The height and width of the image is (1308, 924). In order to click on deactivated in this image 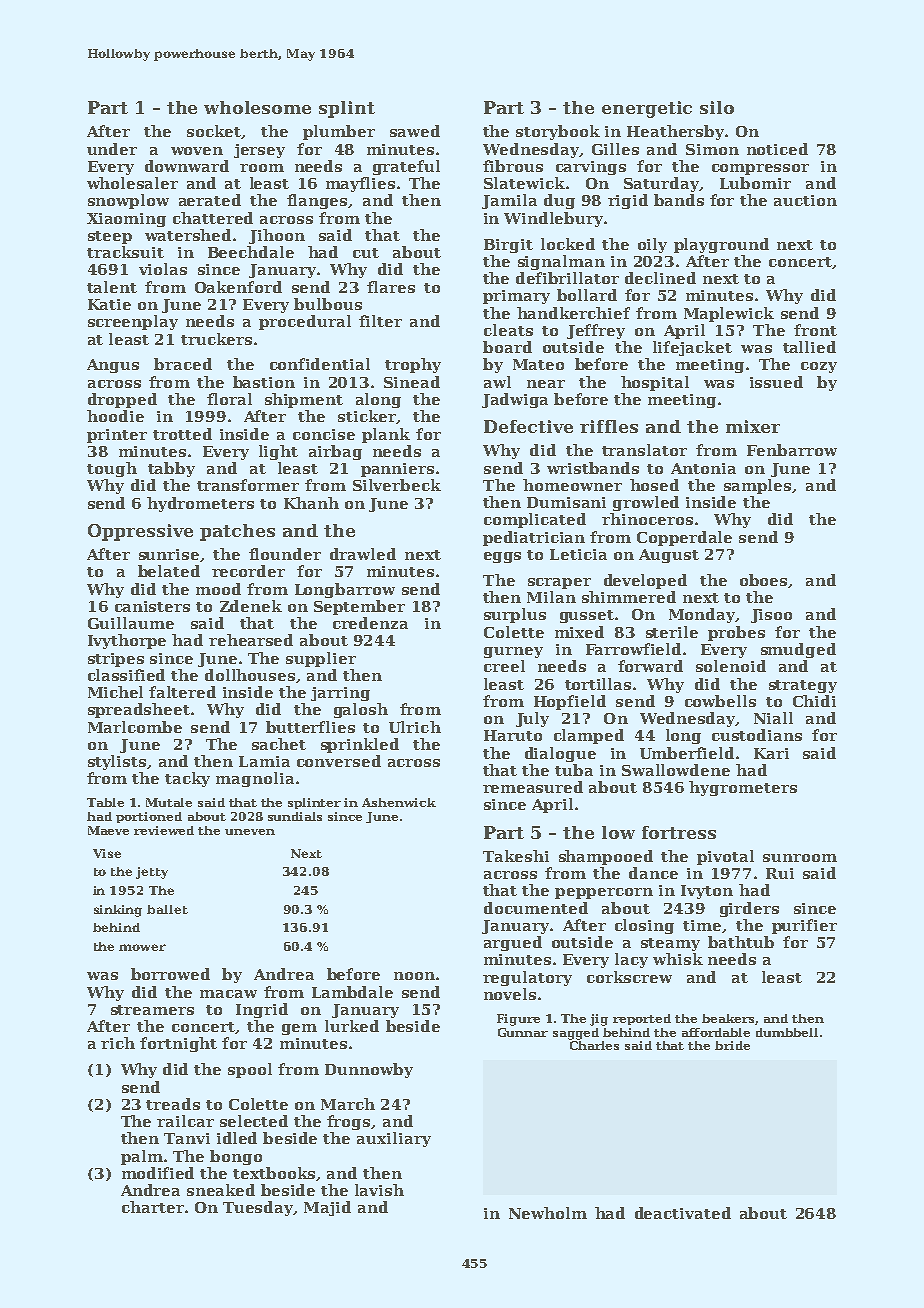, I will do `click(683, 1213)`.
